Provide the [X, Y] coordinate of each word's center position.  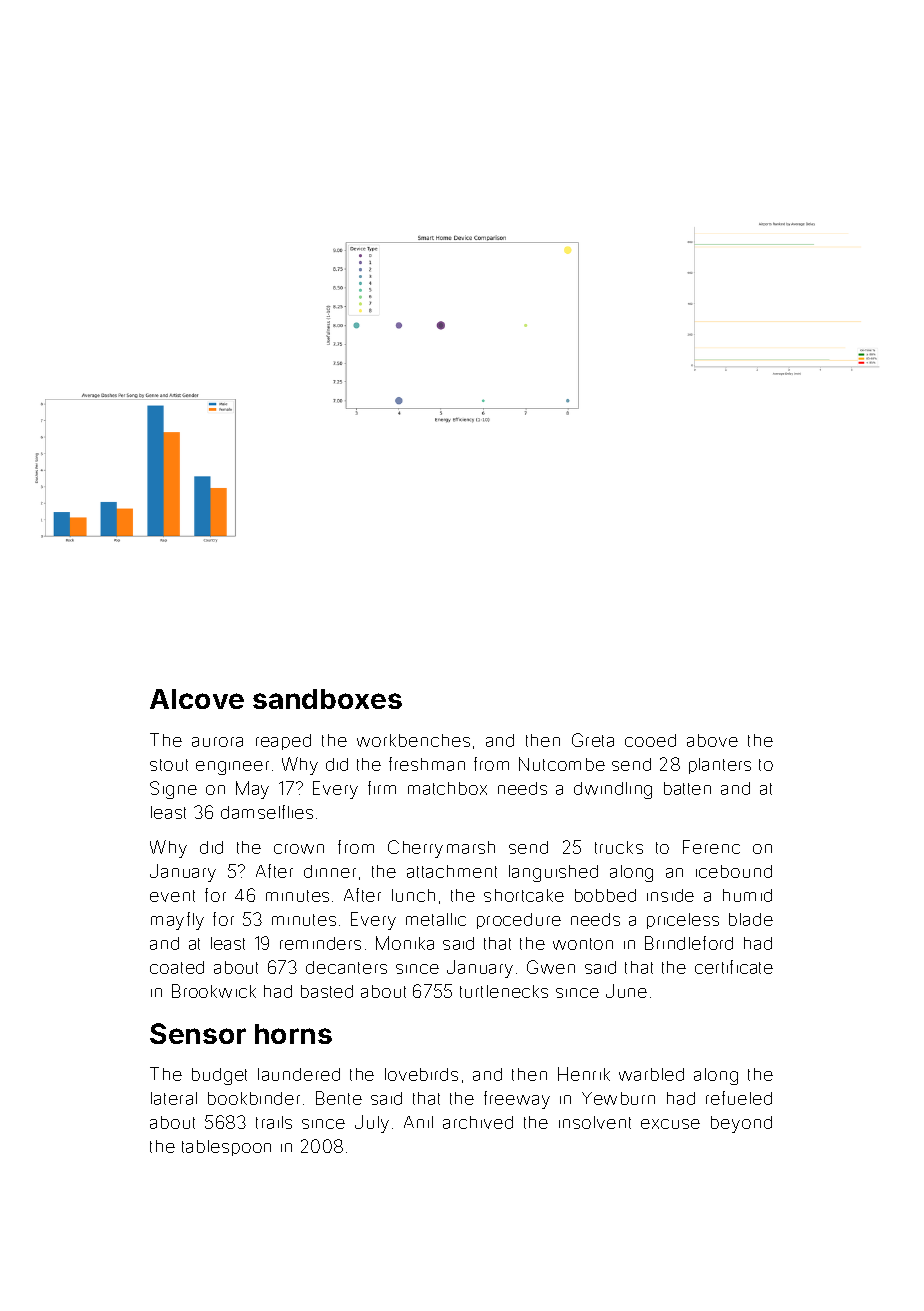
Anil [418, 1122]
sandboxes [327, 699]
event [172, 896]
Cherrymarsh [441, 849]
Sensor [198, 1033]
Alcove [197, 699]
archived [478, 1122]
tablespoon [226, 1148]
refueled [739, 1098]
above [712, 740]
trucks [619, 847]
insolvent [595, 1122]
